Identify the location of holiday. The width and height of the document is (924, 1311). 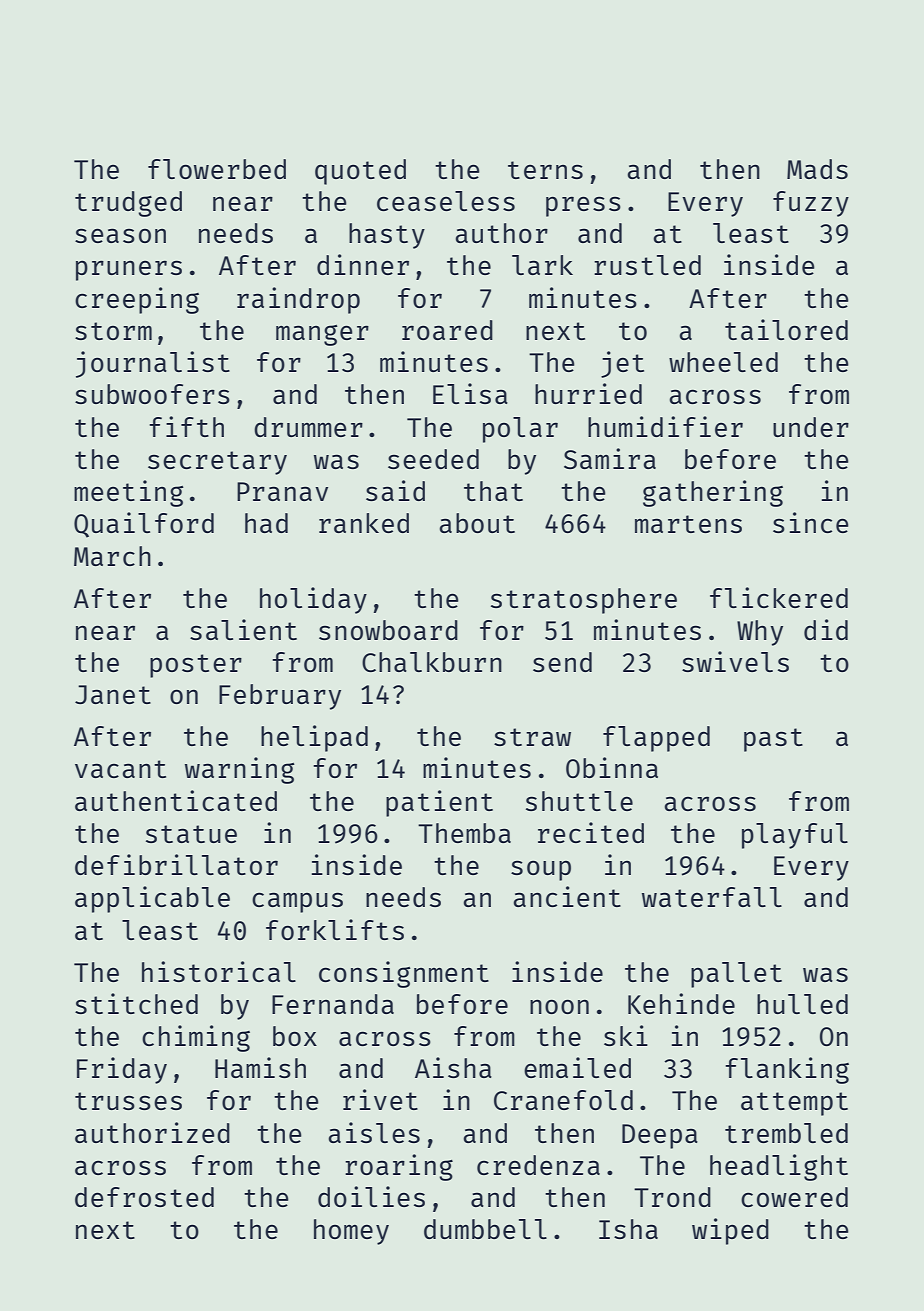
(313, 600).
